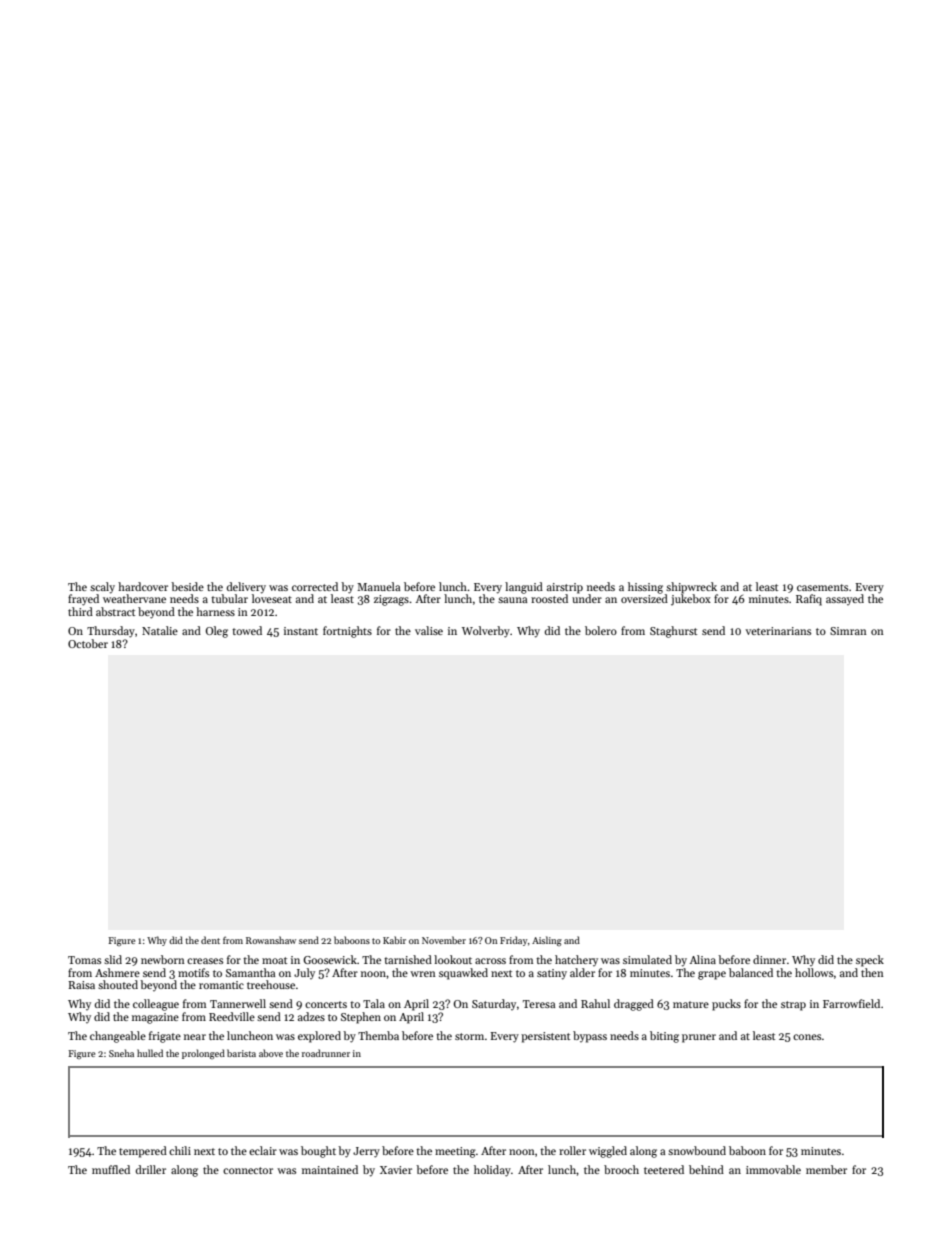 This document has width=952, height=1233. What do you see at coordinates (547, 941) in the document?
I see `Aisling` at bounding box center [547, 941].
